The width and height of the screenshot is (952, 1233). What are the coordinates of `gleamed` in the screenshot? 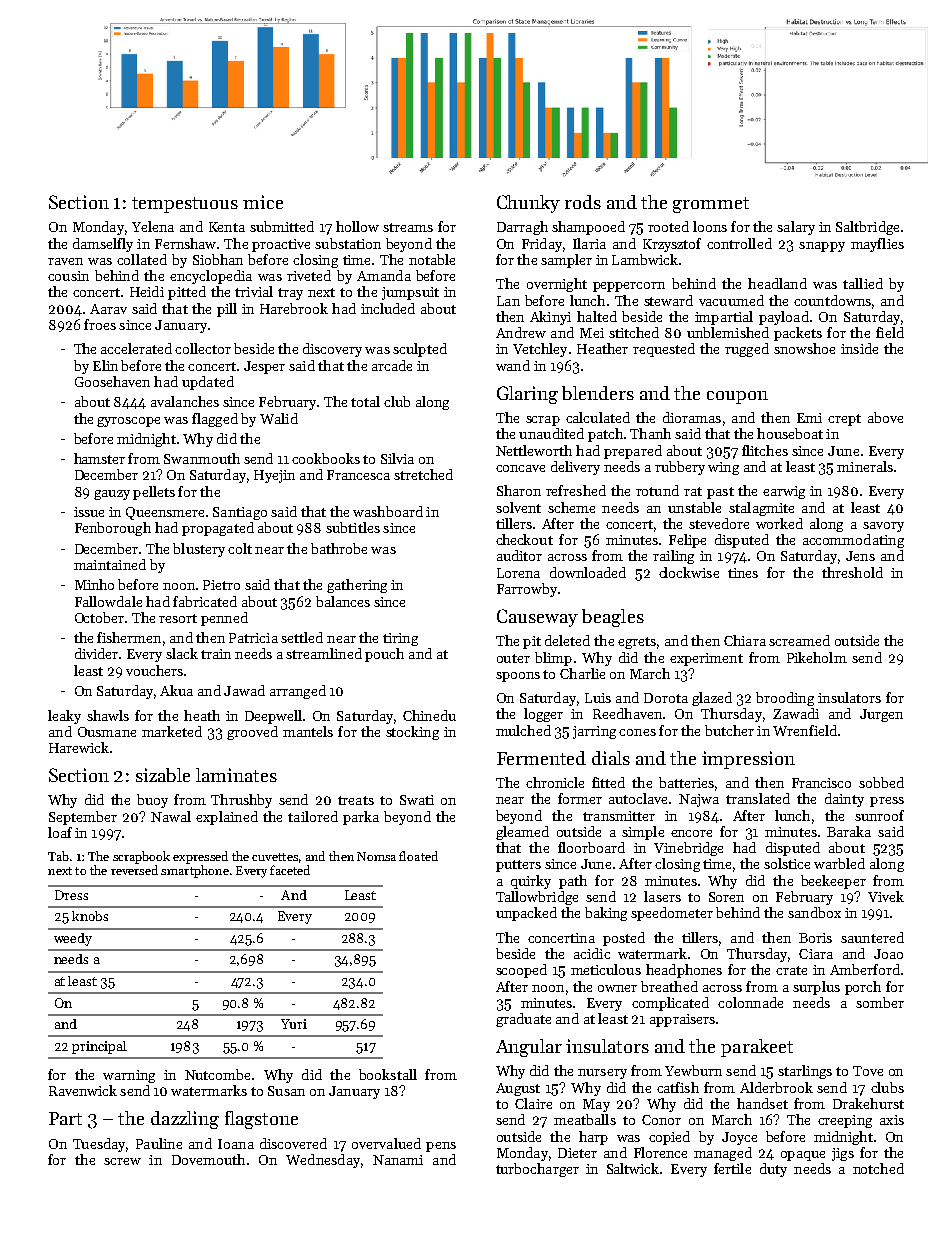 It's located at (522, 833).
